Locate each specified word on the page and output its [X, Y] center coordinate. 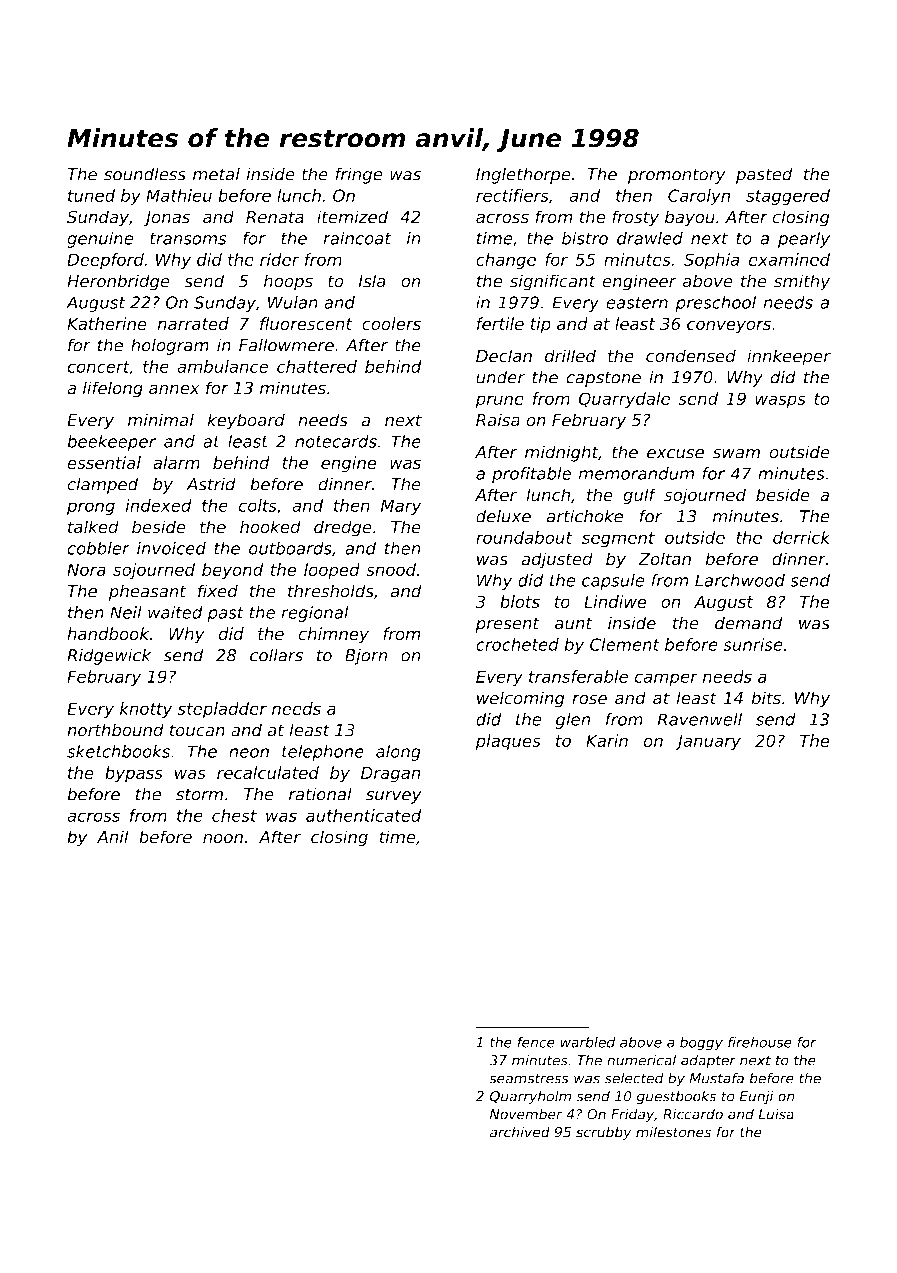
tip [540, 325]
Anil [113, 836]
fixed [218, 591]
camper [666, 679]
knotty [146, 710]
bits [766, 698]
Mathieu [179, 195]
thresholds [331, 591]
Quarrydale [624, 400]
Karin [607, 740]
